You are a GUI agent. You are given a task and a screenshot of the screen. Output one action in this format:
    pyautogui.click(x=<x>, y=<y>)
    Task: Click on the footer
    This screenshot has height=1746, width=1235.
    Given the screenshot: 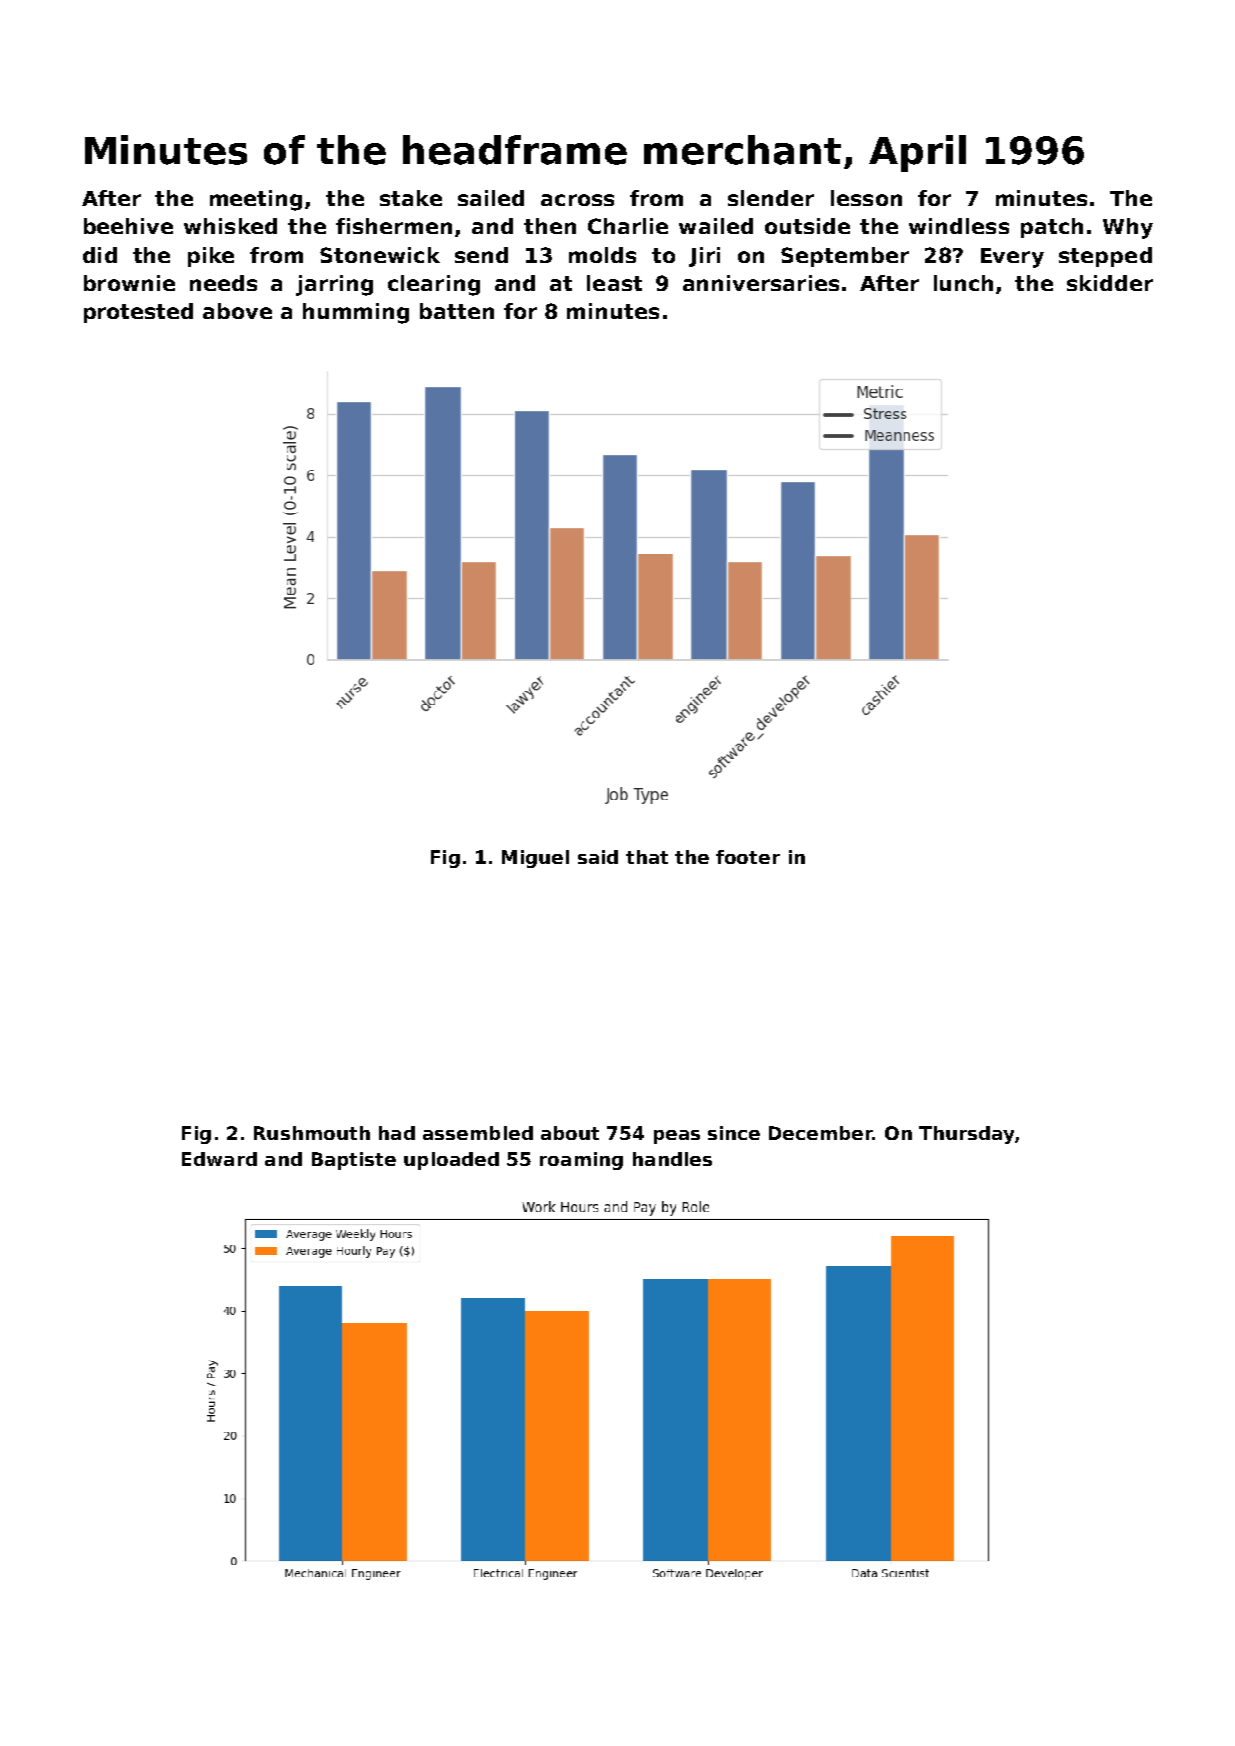 What is the action you would take?
    pyautogui.click(x=748, y=857)
